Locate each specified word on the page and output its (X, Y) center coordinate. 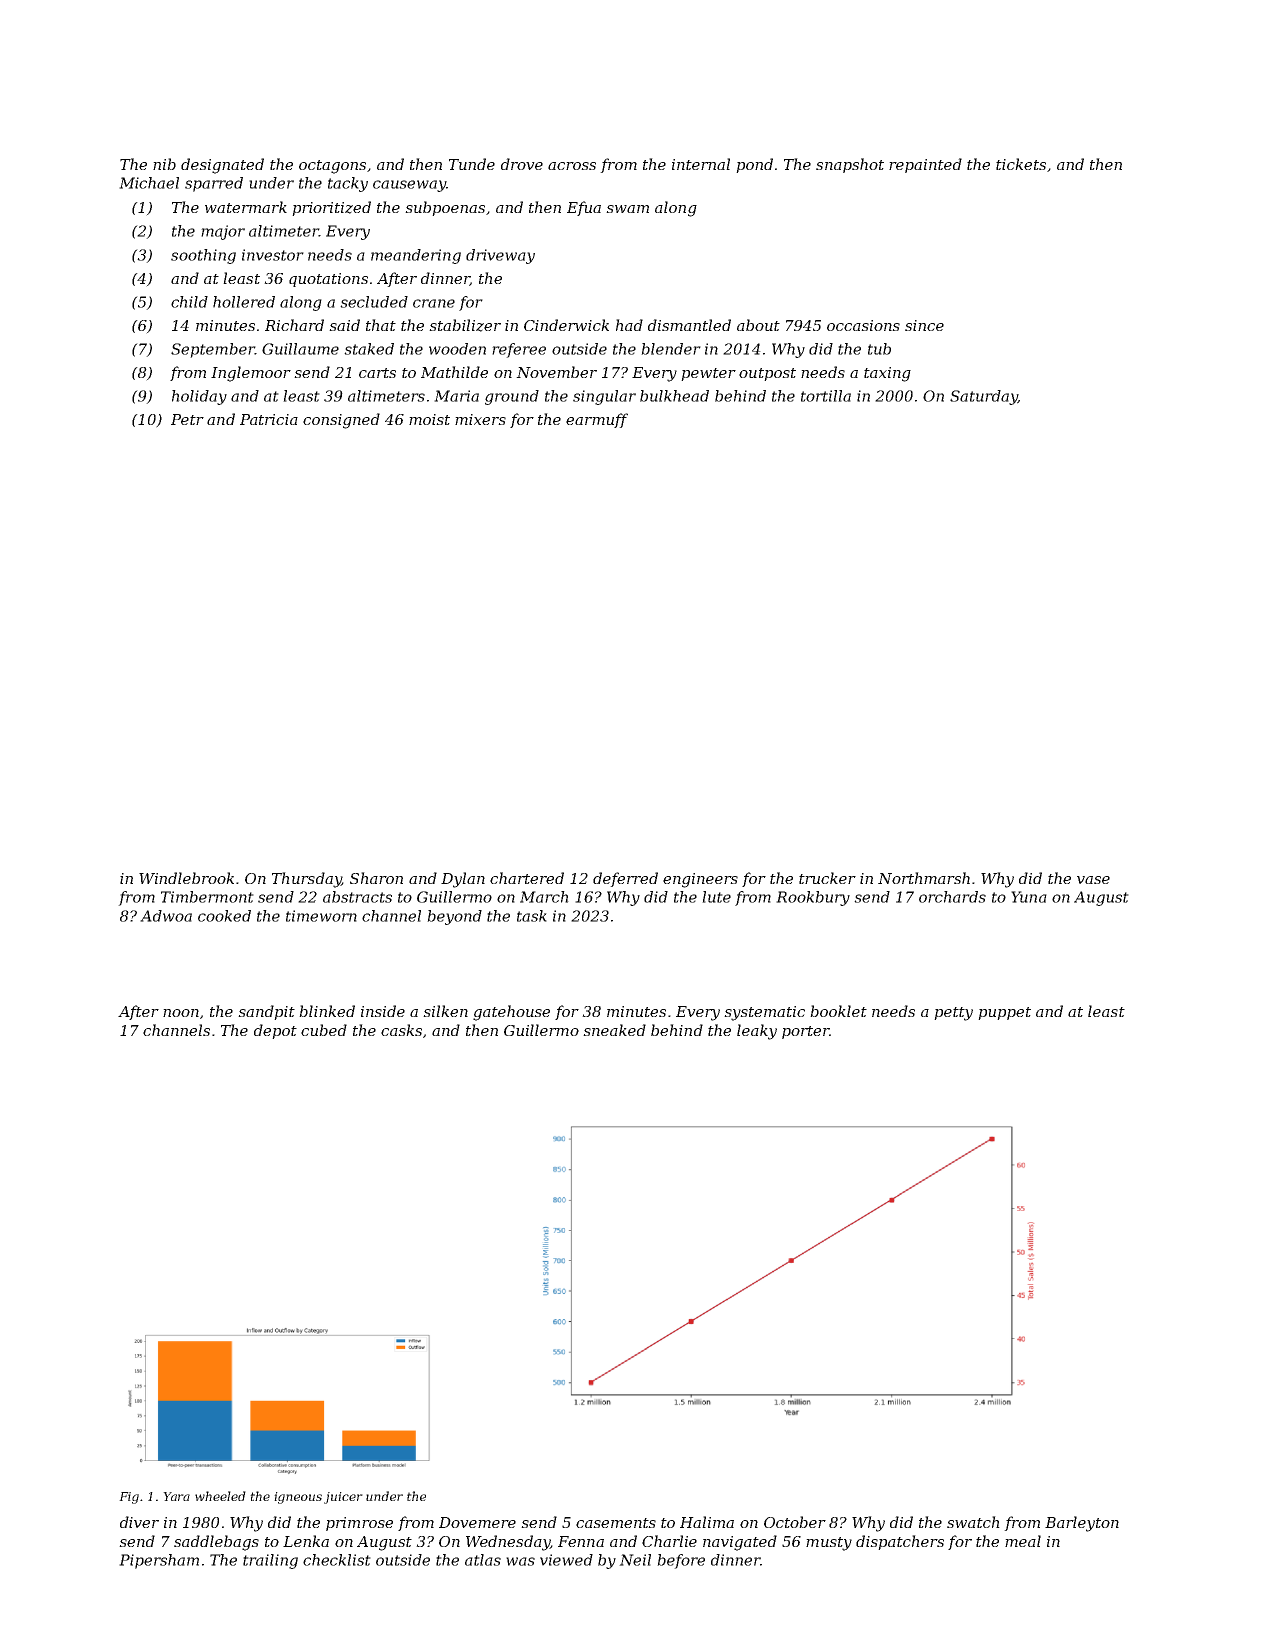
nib (164, 164)
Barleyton (1082, 1524)
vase (1093, 880)
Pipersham (159, 1561)
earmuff (597, 420)
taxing (887, 374)
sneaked (614, 1030)
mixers (480, 419)
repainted (925, 165)
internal (701, 164)
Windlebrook (186, 878)
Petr (187, 419)
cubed (324, 1030)
